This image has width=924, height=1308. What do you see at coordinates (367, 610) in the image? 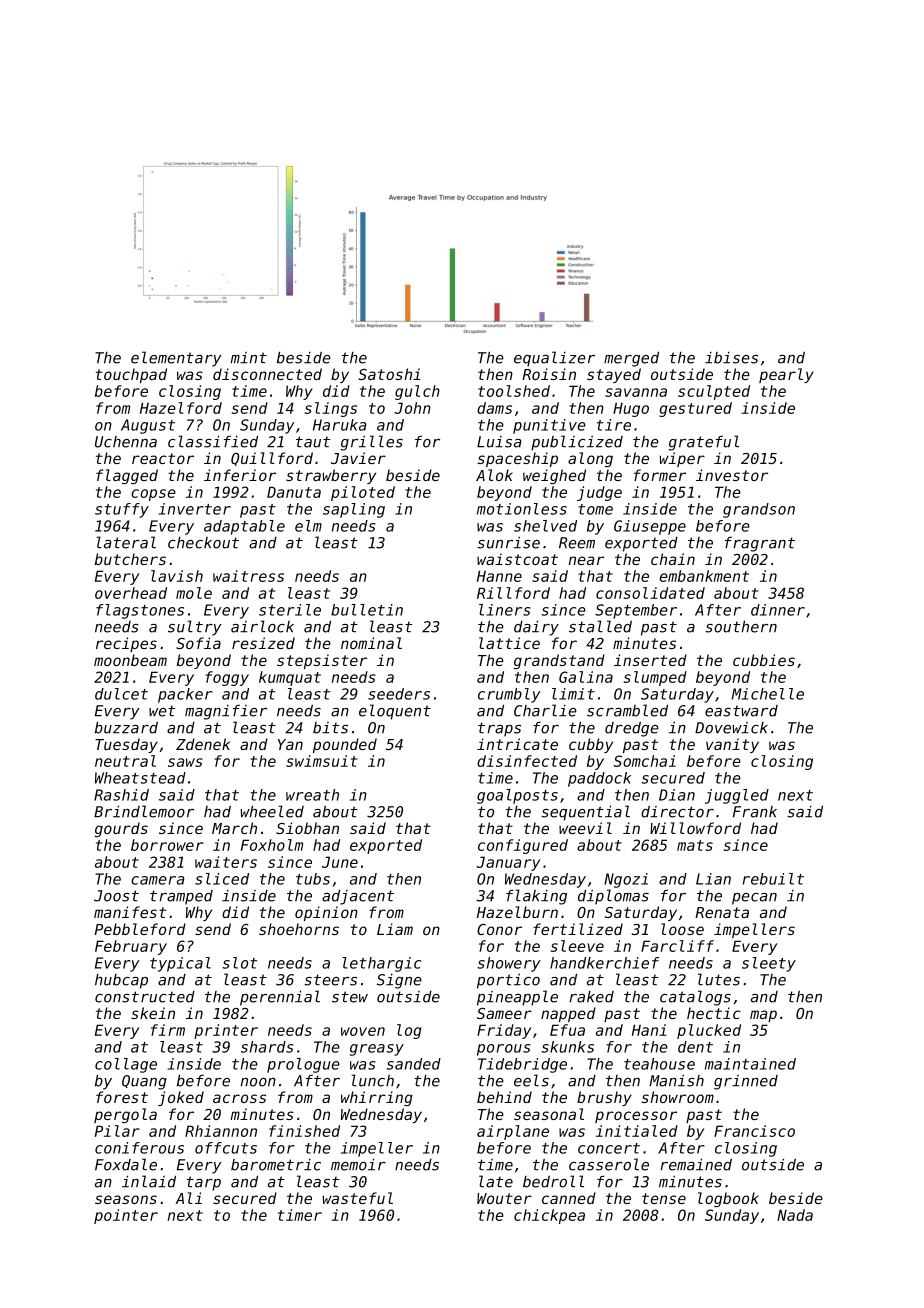
I see `bulletin` at bounding box center [367, 610].
